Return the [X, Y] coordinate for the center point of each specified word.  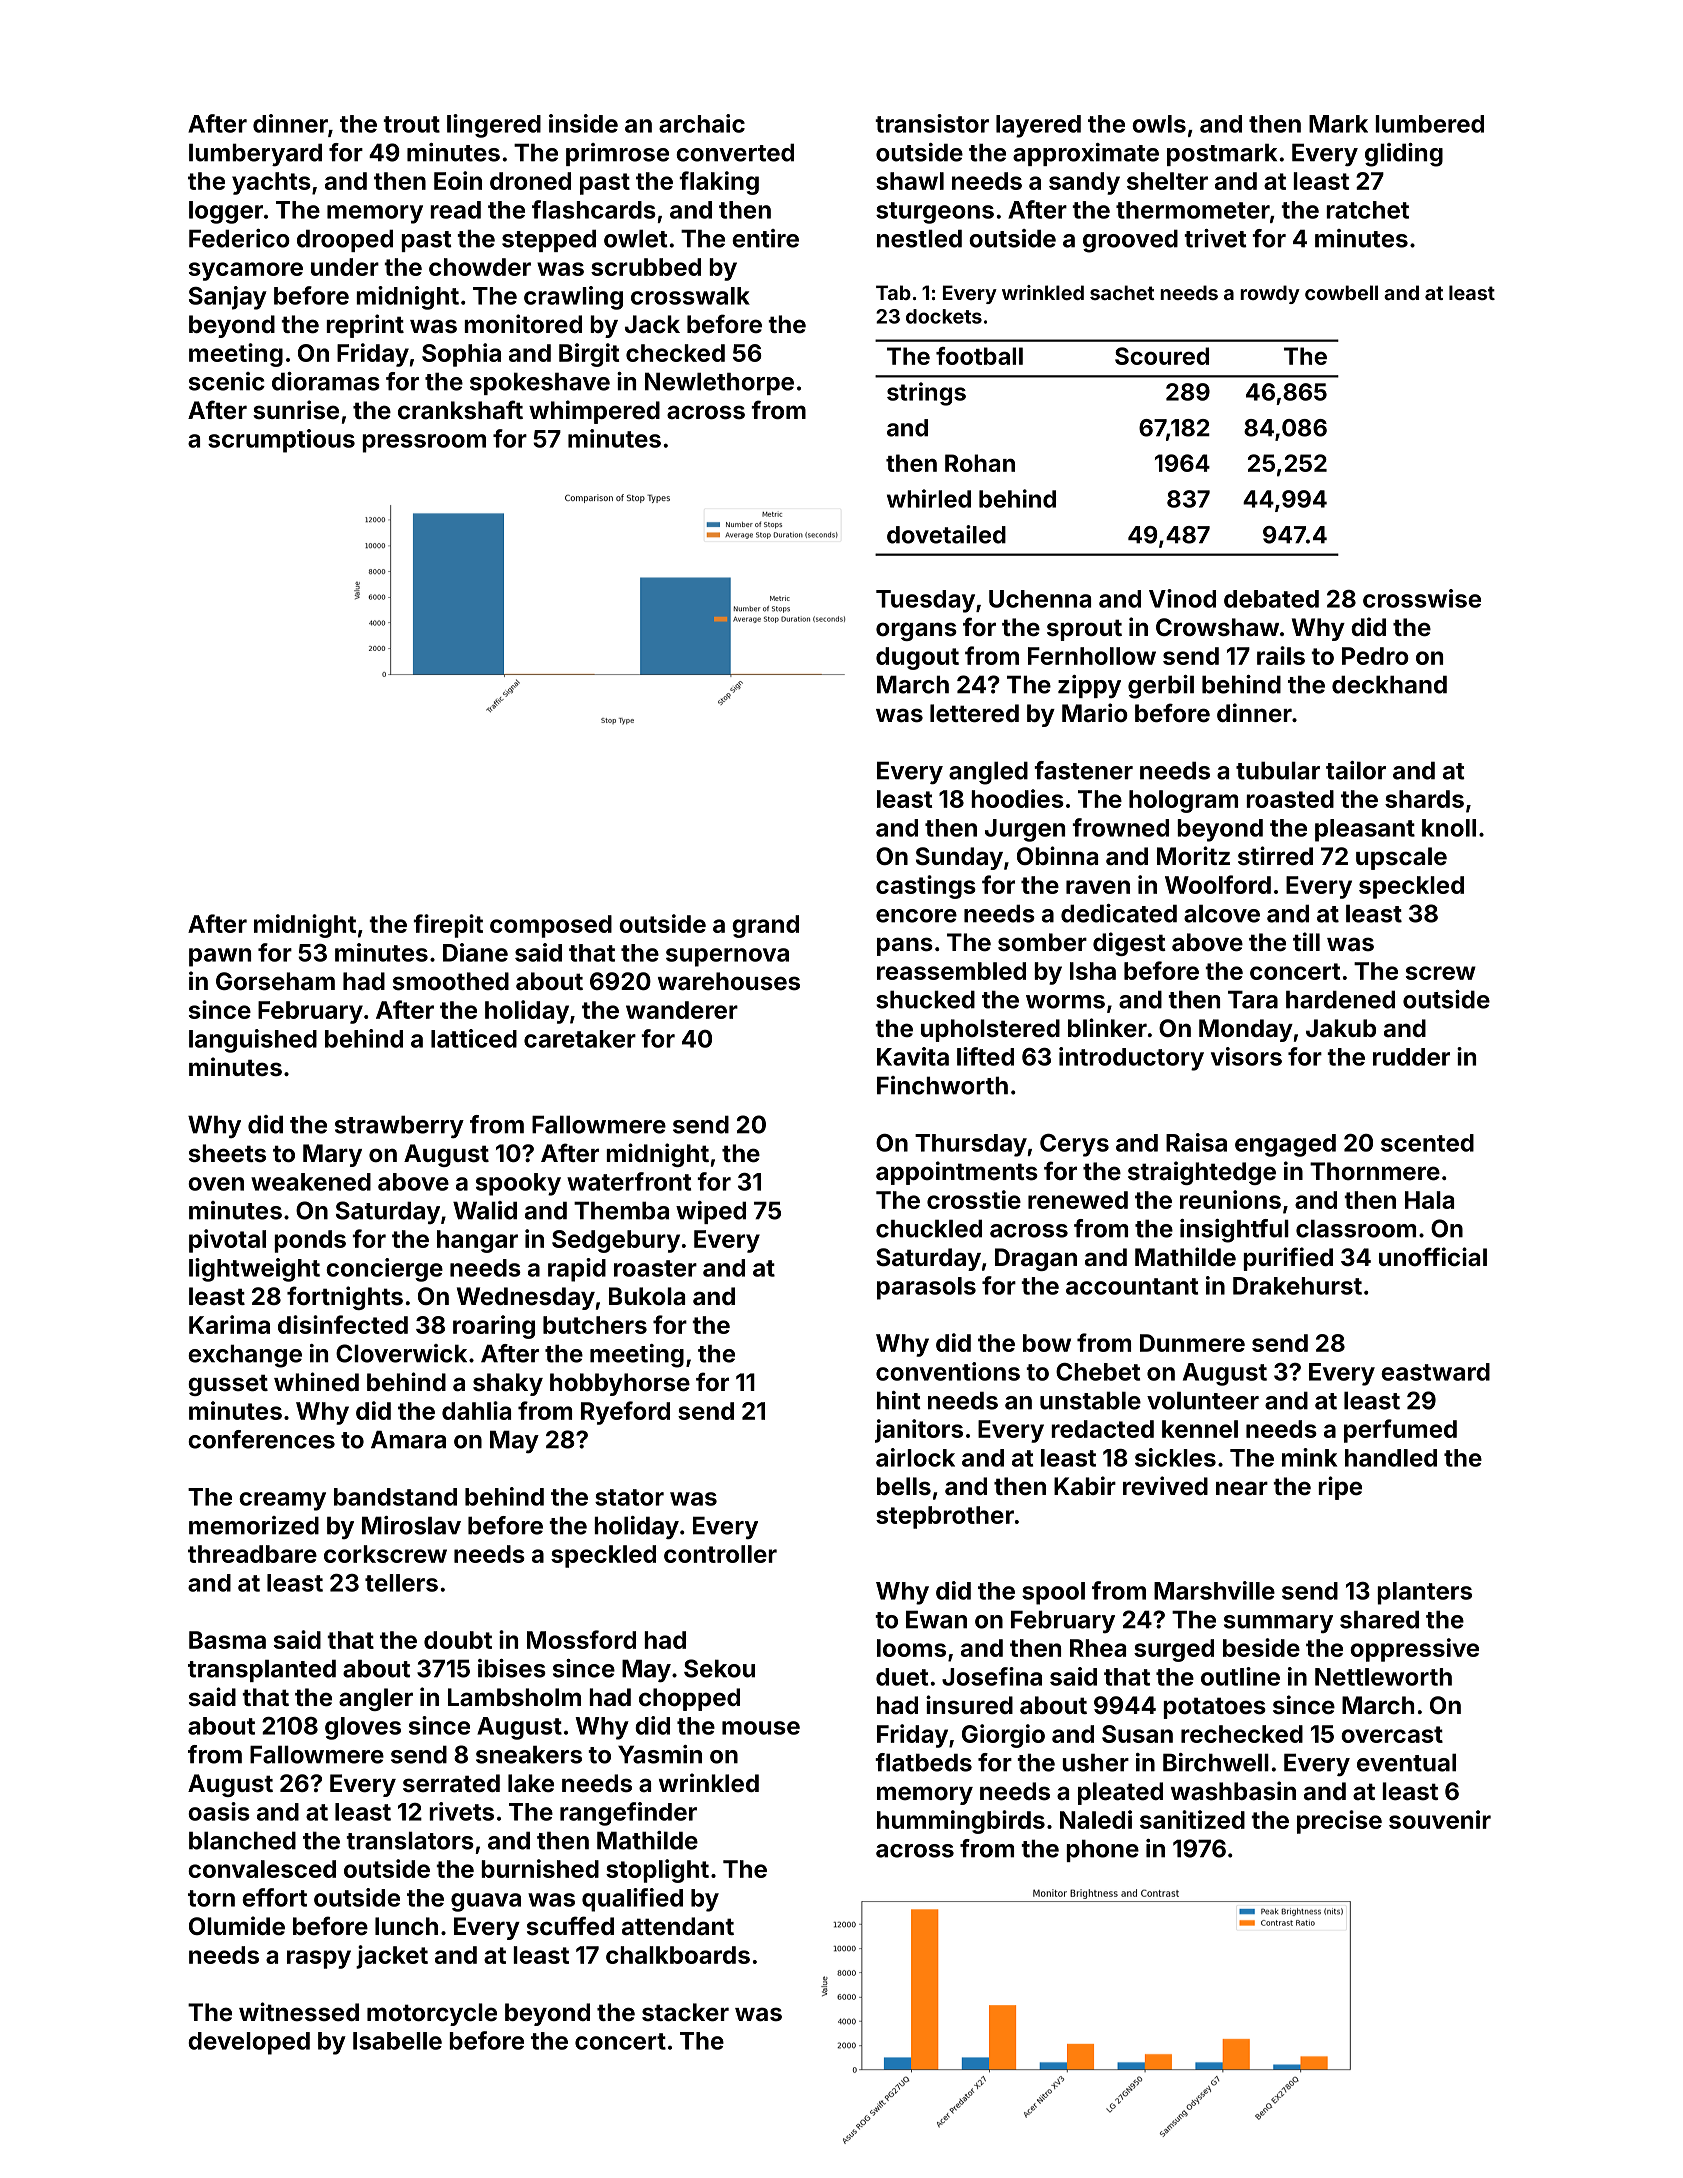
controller [720, 1554]
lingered [494, 126]
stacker [685, 2012]
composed [551, 926]
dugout [917, 658]
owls [1159, 124]
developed [249, 2043]
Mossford [581, 1639]
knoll [1449, 828]
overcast [1392, 1734]
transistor [932, 123]
